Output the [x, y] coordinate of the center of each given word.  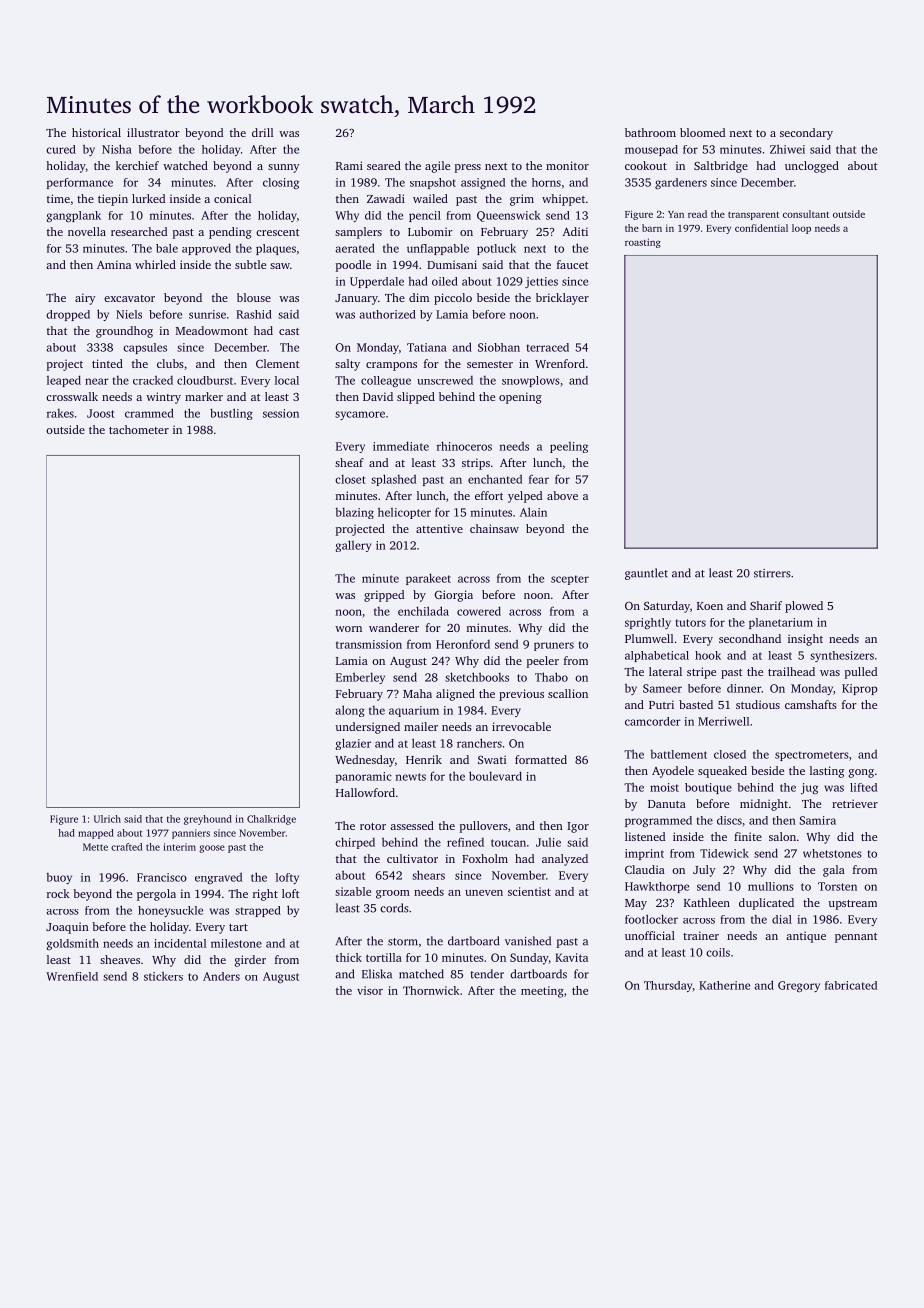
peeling [569, 447]
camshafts [811, 704]
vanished [528, 941]
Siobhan [499, 347]
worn [348, 629]
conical [232, 198]
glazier [353, 744]
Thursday [668, 986]
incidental [180, 943]
